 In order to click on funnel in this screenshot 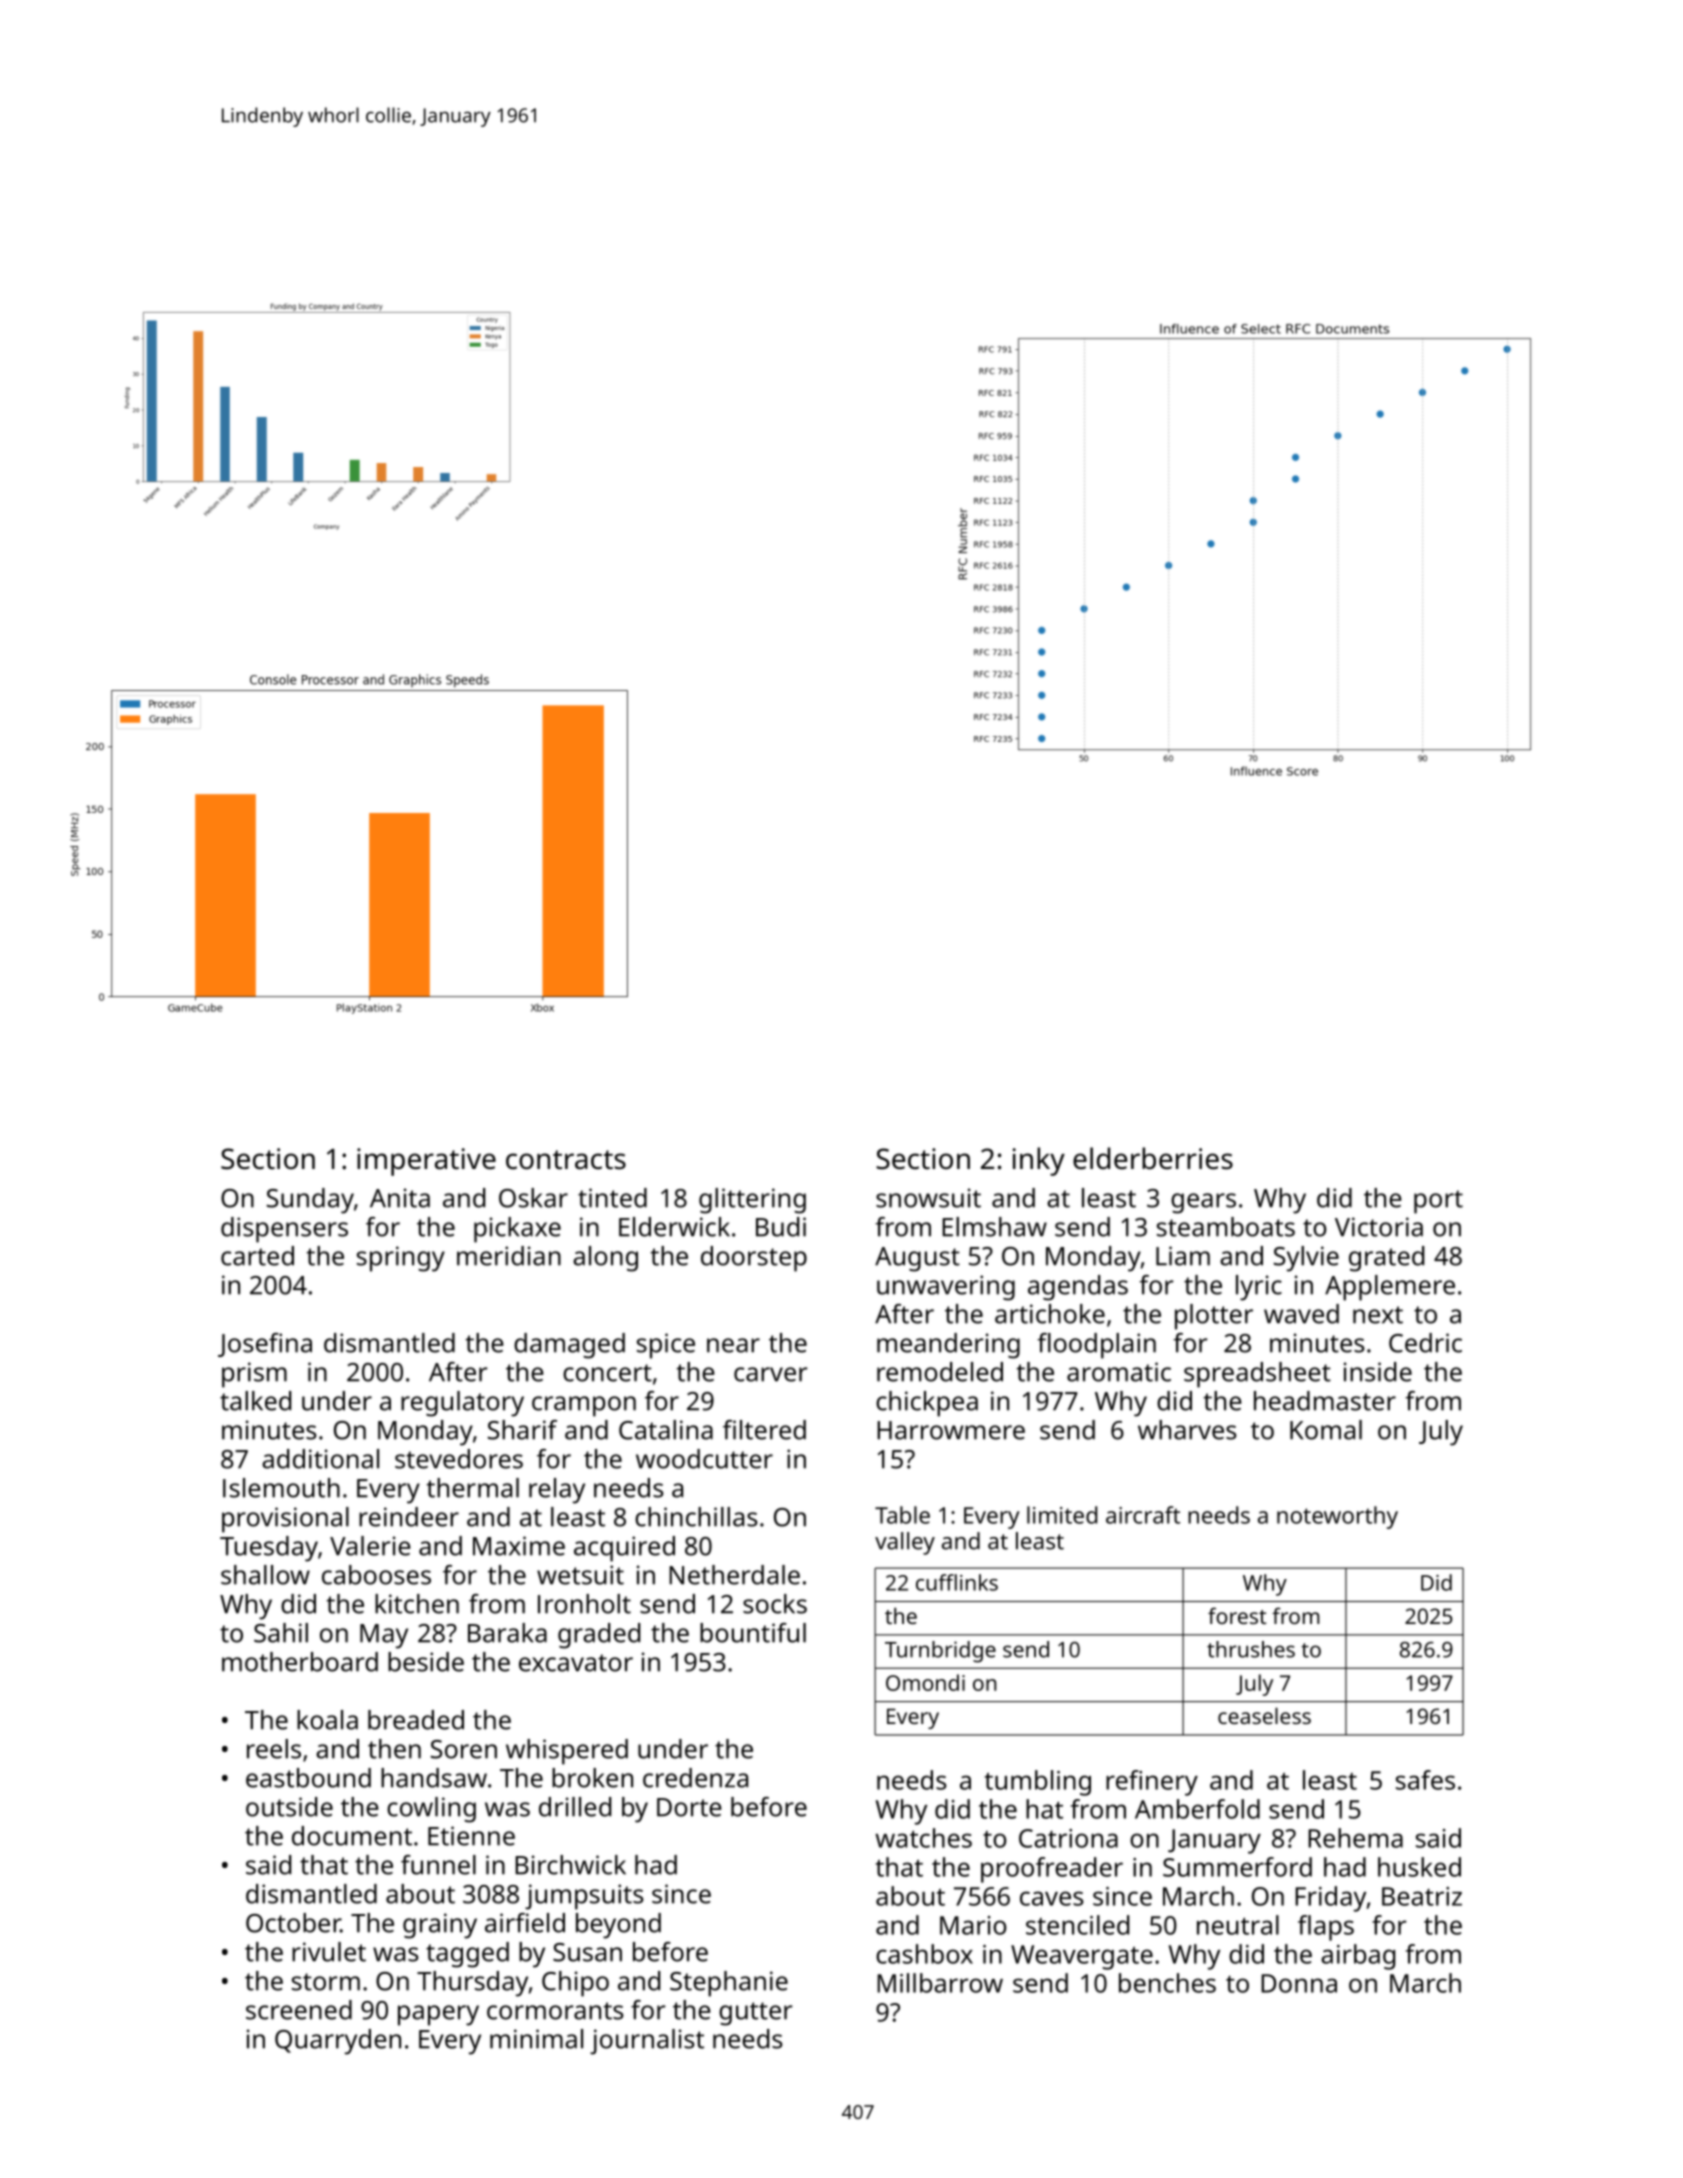, I will do `click(438, 1865)`.
